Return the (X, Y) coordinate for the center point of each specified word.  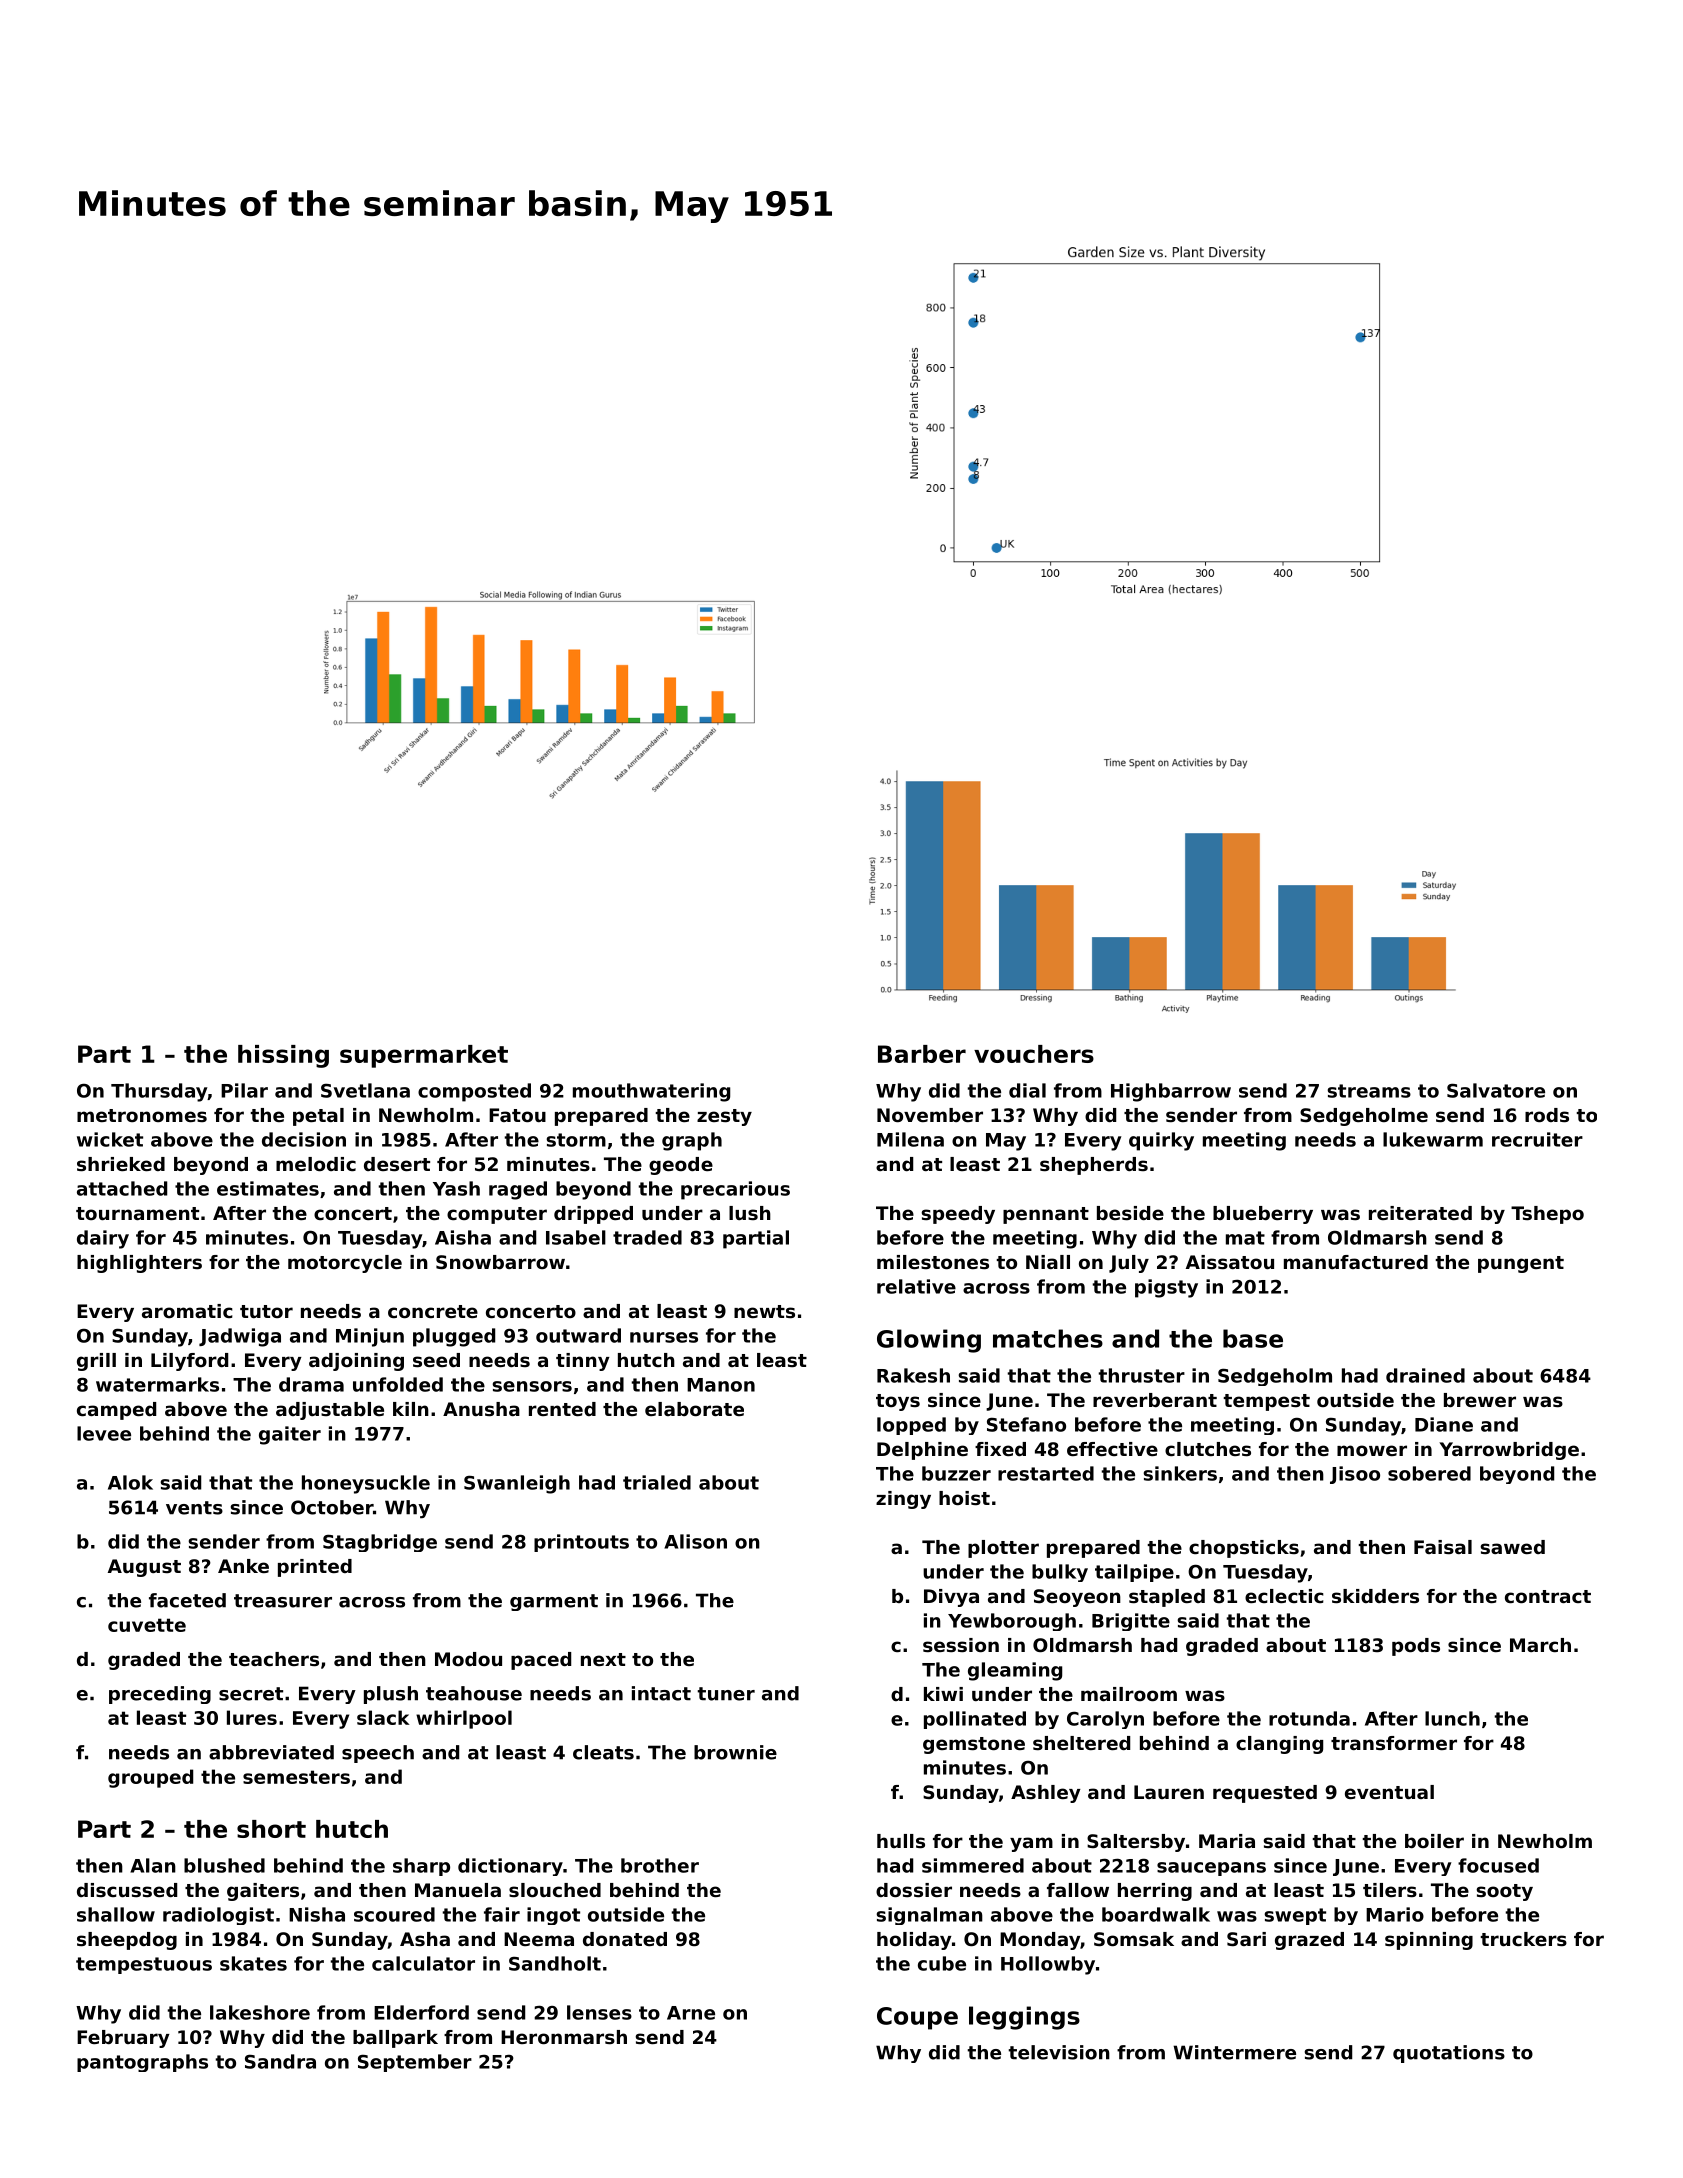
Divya (951, 1598)
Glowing (929, 1341)
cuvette (147, 1625)
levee (104, 1433)
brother (660, 1865)
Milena (910, 1139)
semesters (296, 1777)
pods (1416, 1647)
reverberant (1155, 1400)
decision (304, 1139)
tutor (266, 1311)
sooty (1504, 1892)
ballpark (395, 2039)
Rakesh (913, 1375)
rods (1547, 1115)
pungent (1521, 1264)
